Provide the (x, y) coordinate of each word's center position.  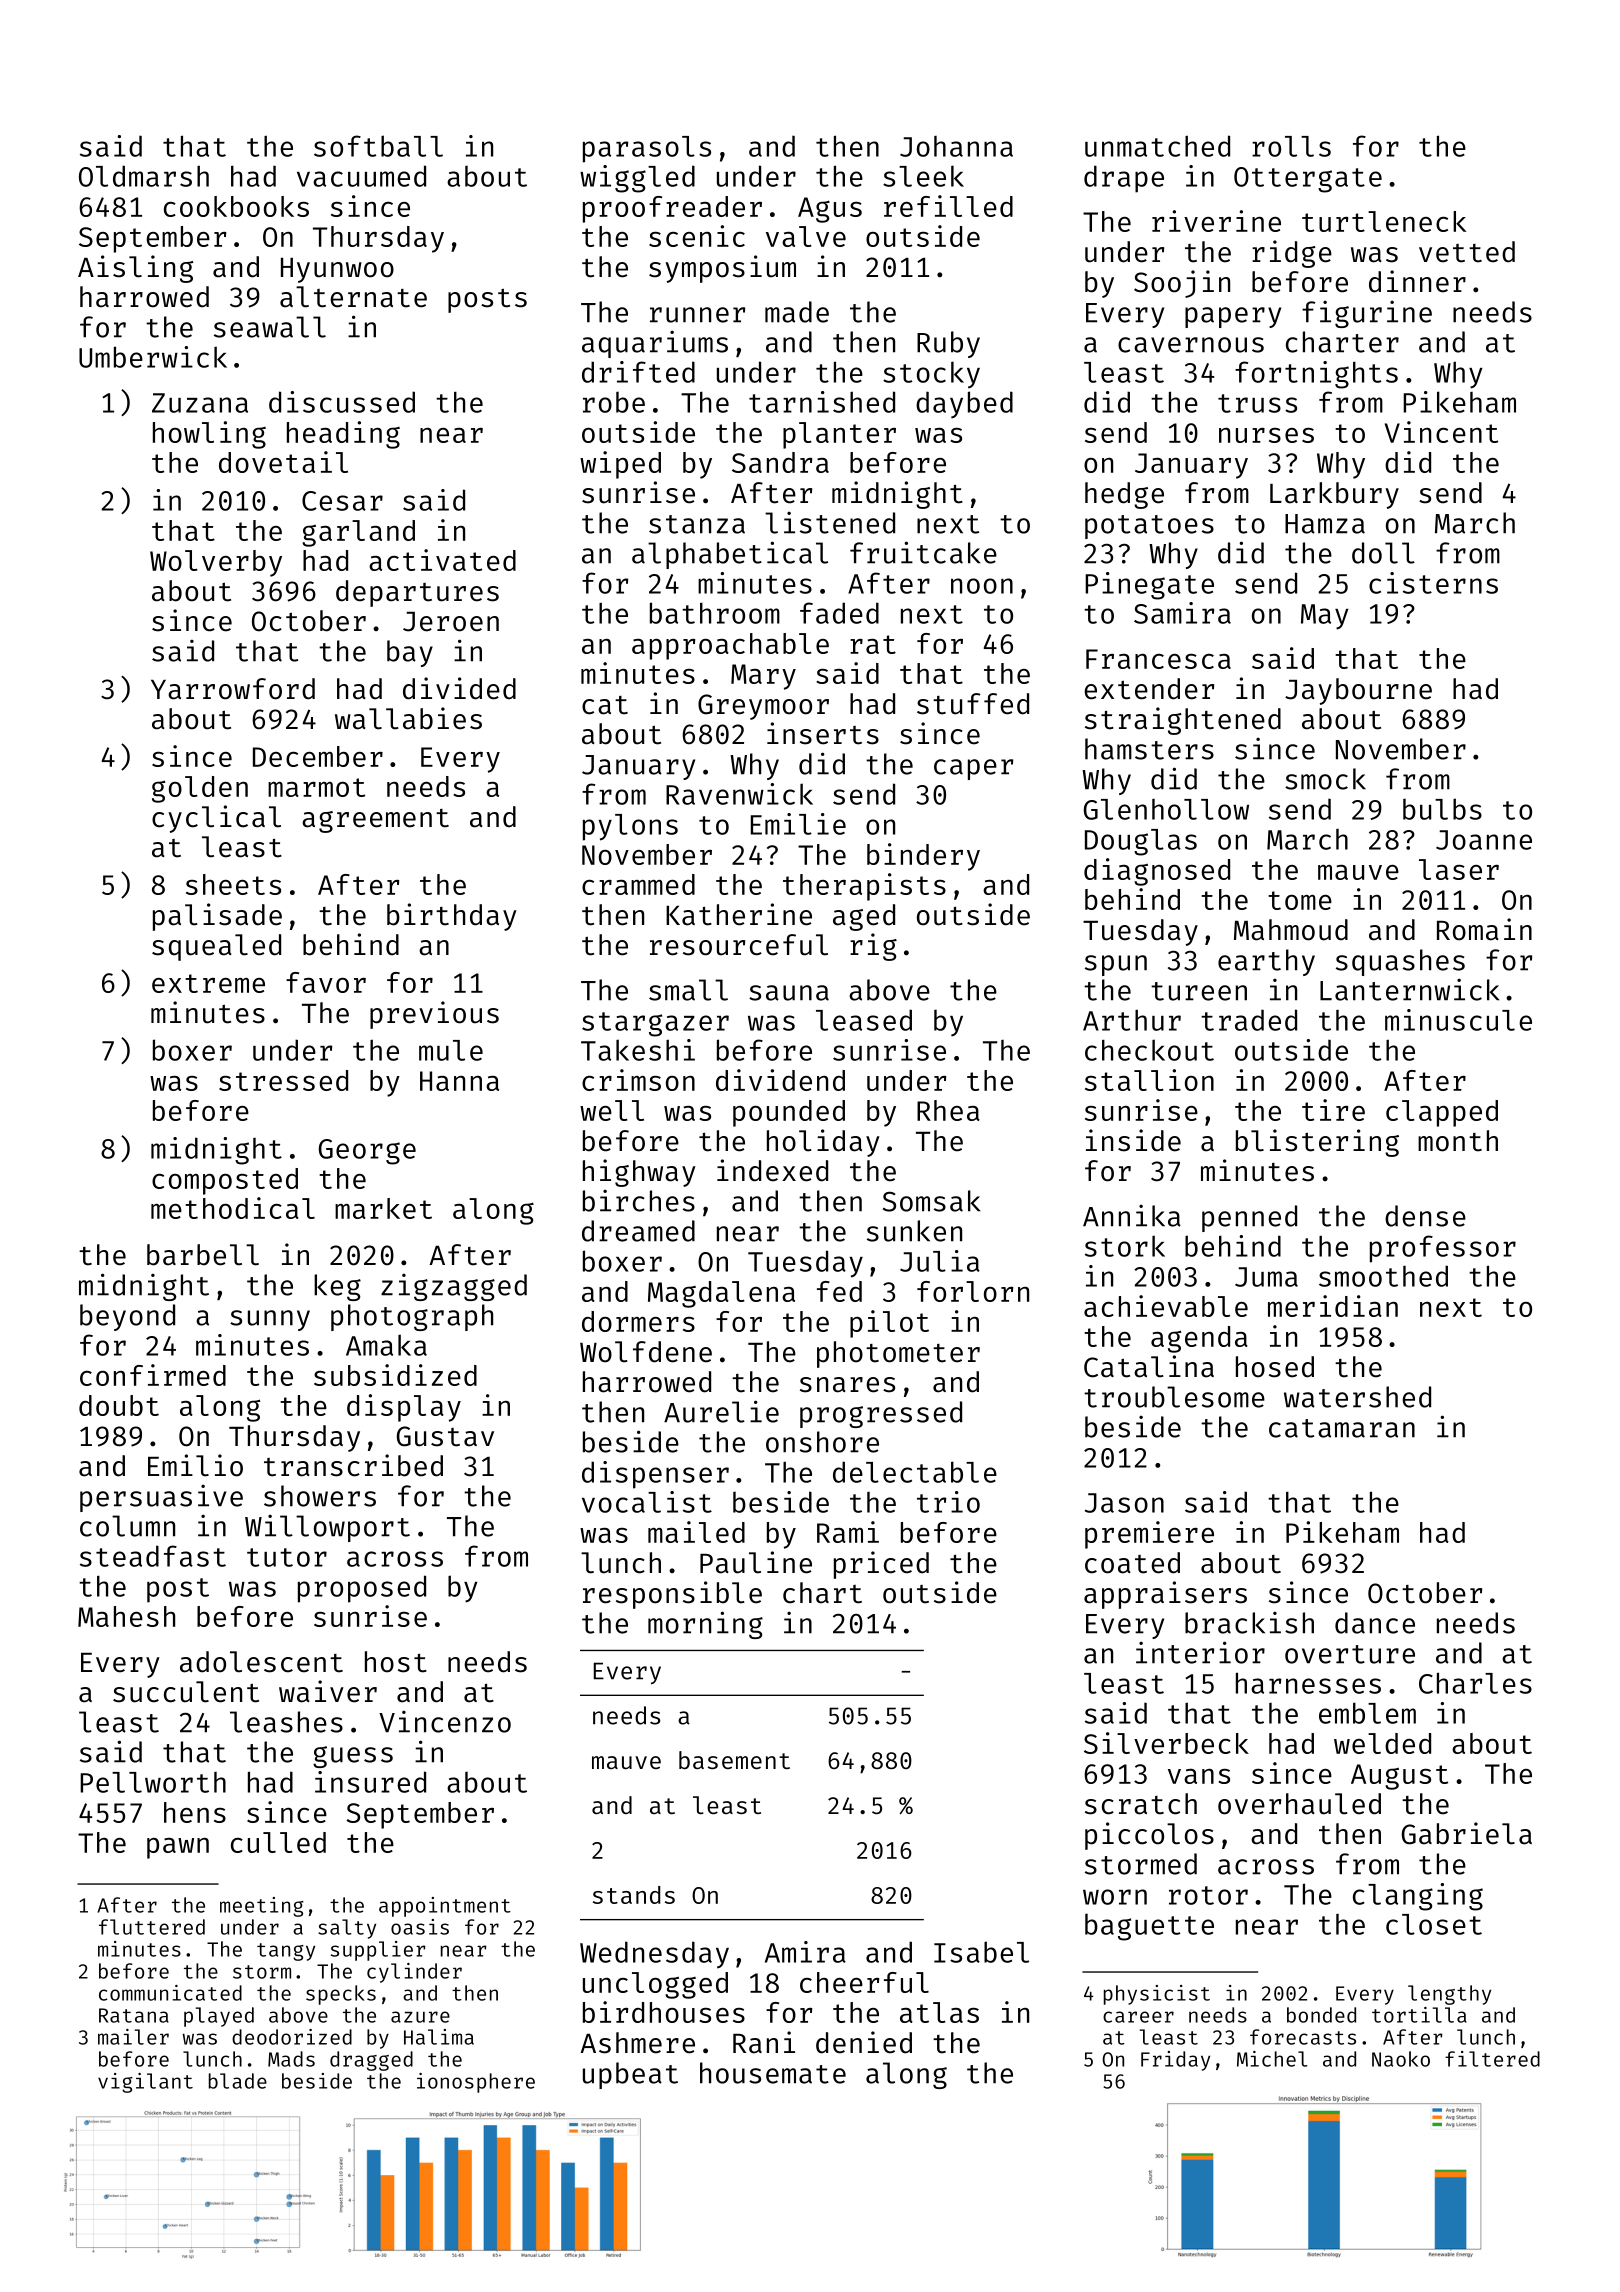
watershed (1357, 1397)
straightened (1183, 721)
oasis (420, 1927)
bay (410, 653)
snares (847, 1385)
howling (209, 435)
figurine (1367, 314)
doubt (119, 1405)
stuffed (973, 704)
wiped (620, 465)
